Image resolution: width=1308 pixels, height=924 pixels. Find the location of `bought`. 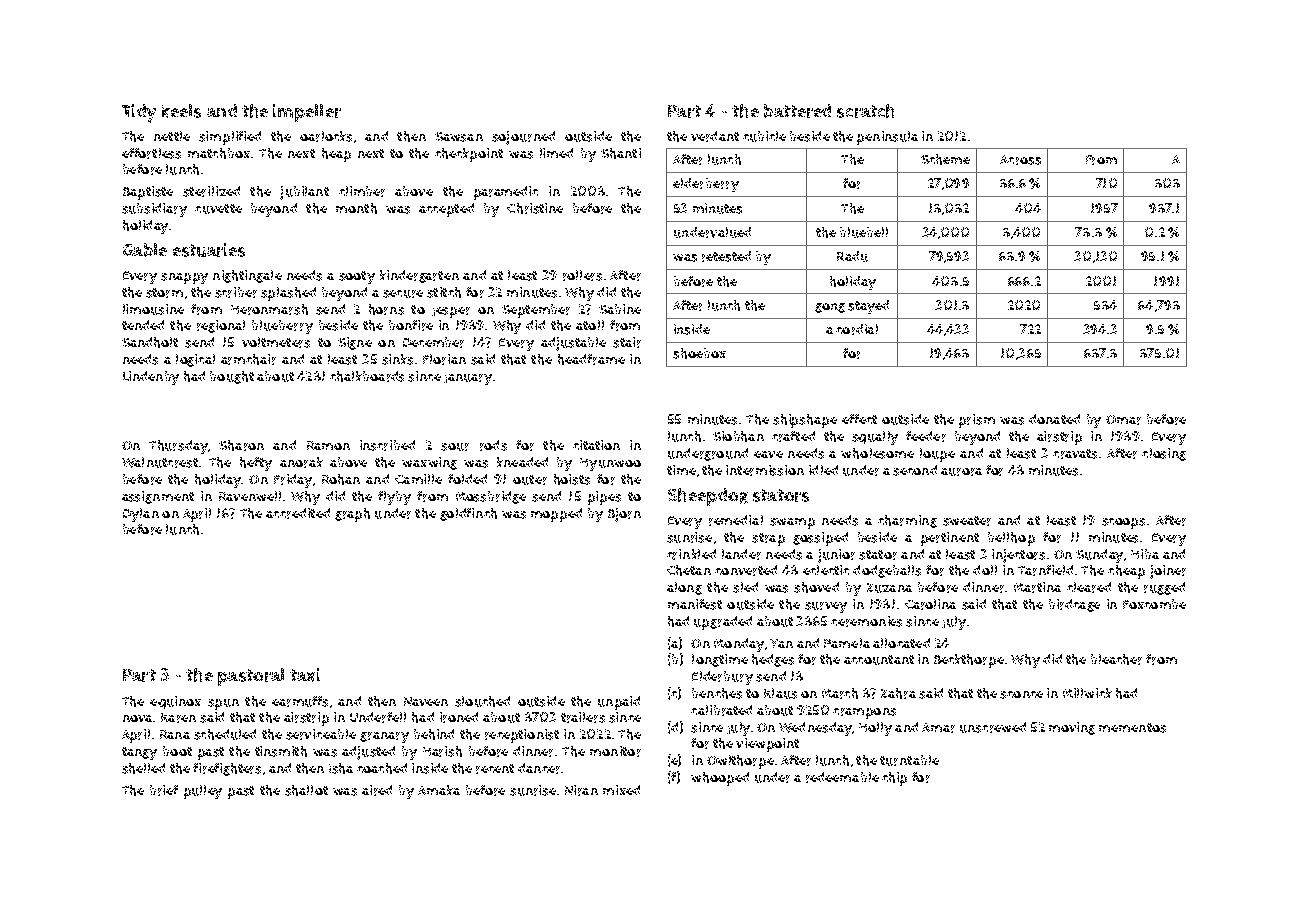

bought is located at coordinates (232, 377).
